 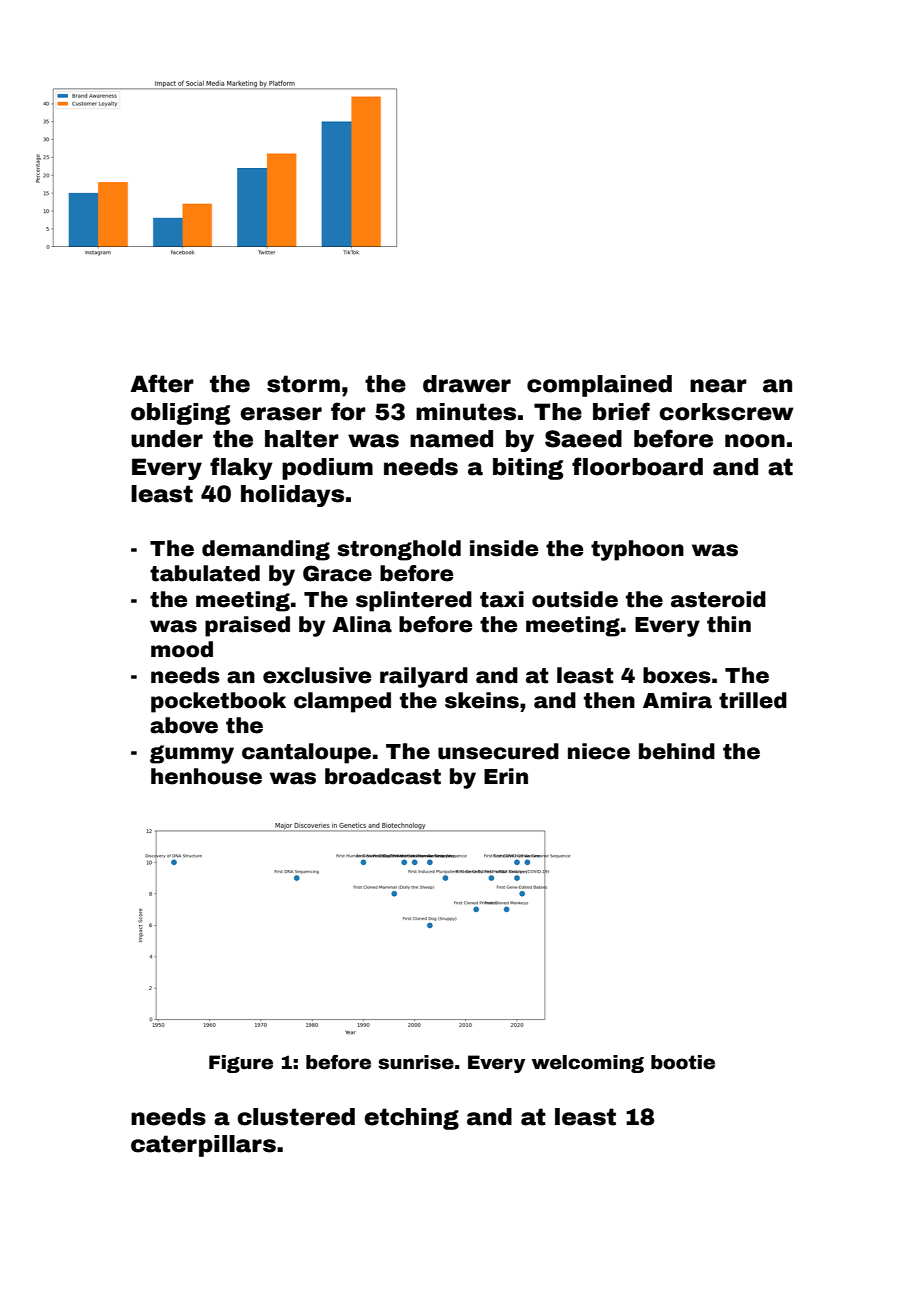 I want to click on skeins, so click(x=482, y=700).
